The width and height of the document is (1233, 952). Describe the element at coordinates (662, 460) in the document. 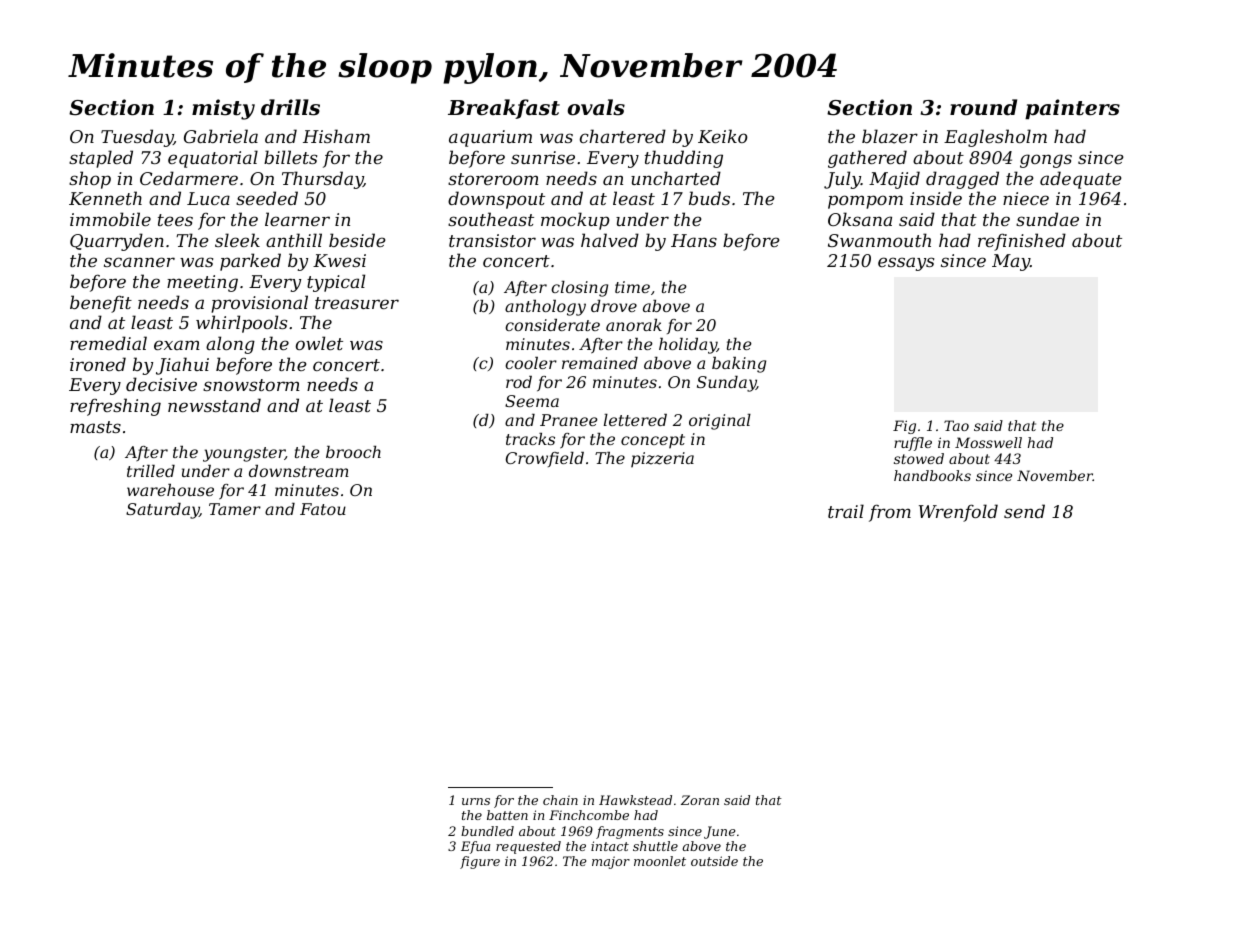

I see `pizzeria` at that location.
